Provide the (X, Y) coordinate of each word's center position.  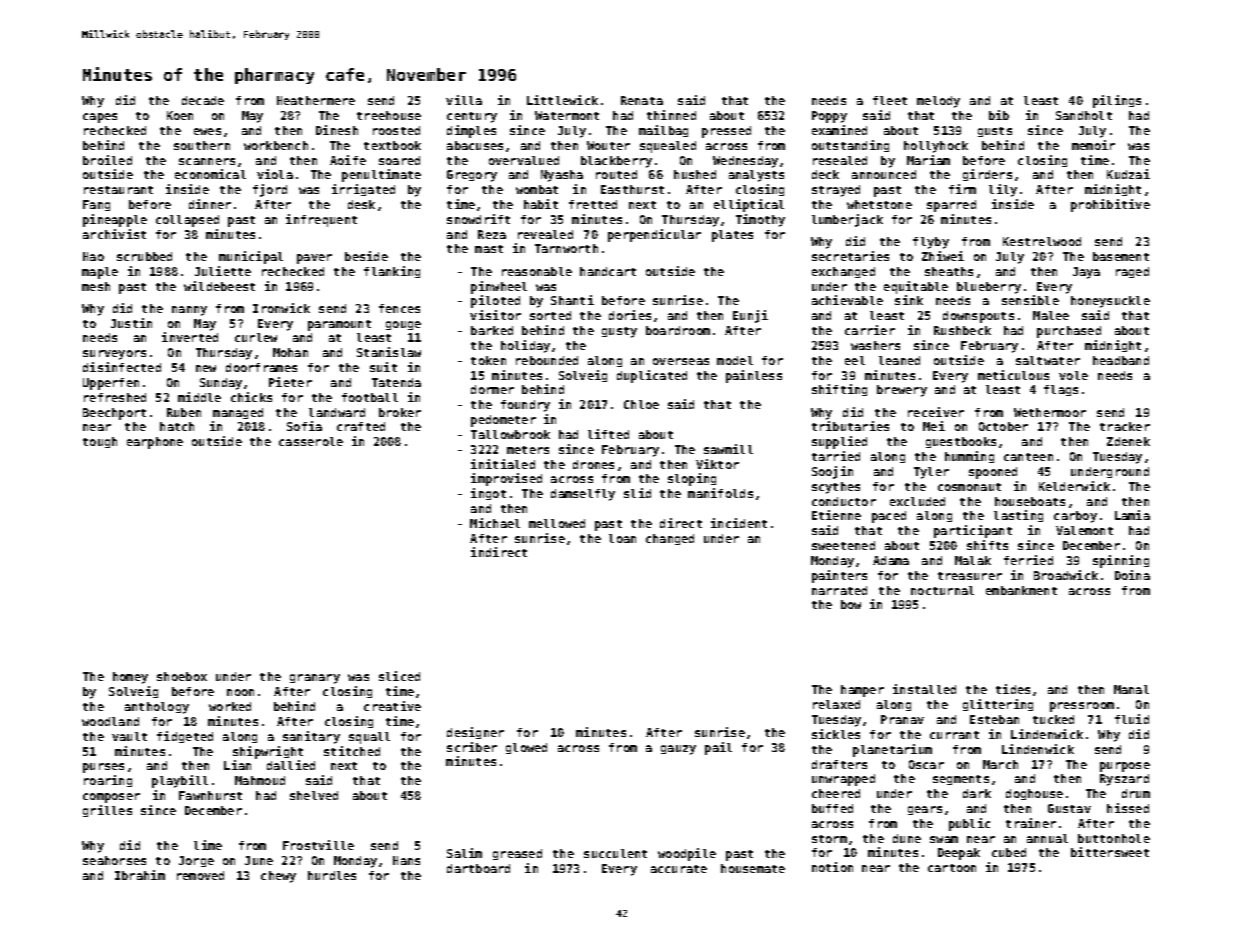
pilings (1117, 101)
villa (464, 100)
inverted (190, 337)
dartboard (478, 868)
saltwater (1048, 360)
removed (200, 875)
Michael (495, 523)
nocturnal (942, 590)
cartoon (952, 868)
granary (315, 679)
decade (203, 100)
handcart (608, 271)
